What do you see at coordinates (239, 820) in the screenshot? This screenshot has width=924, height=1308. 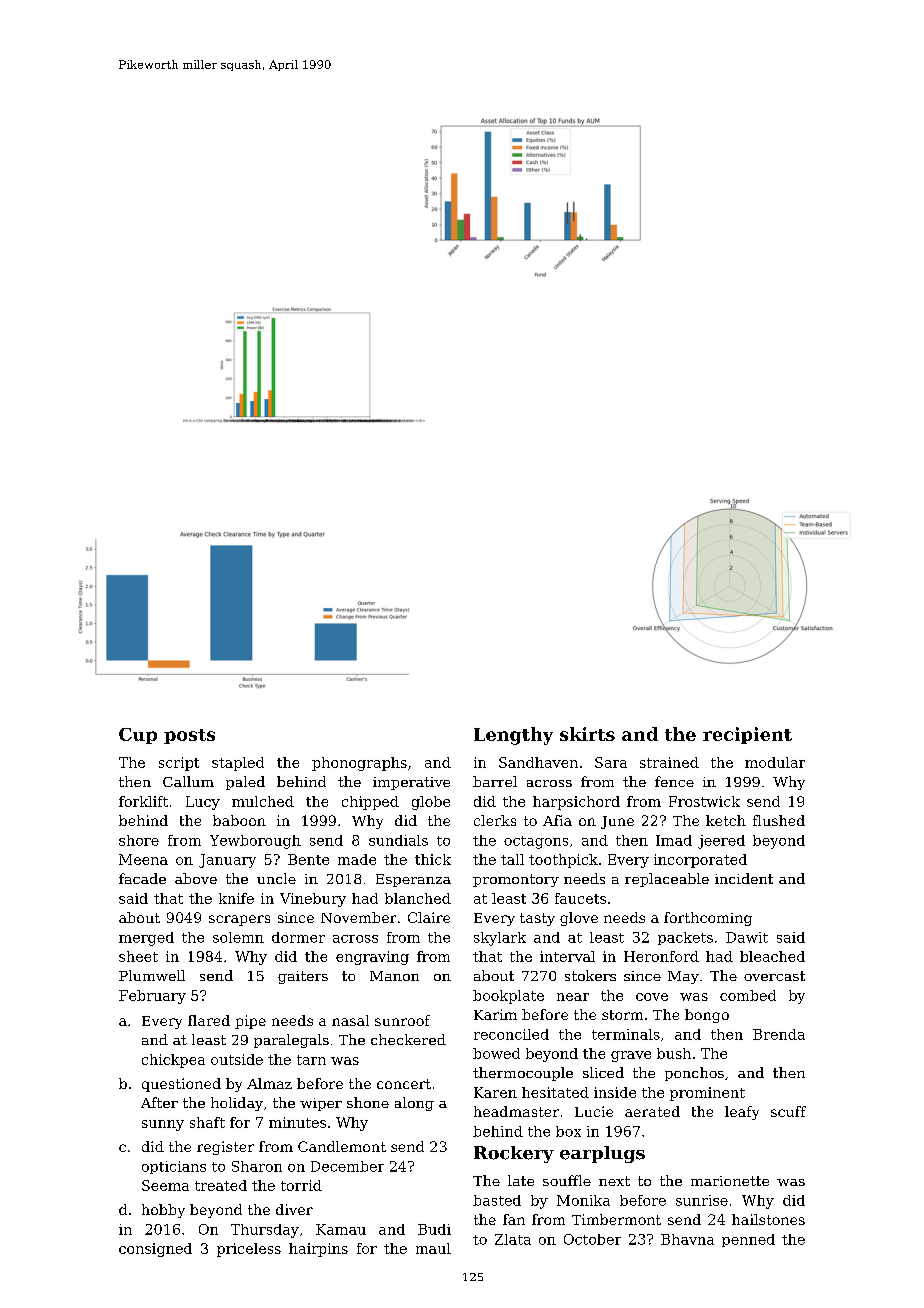 I see `baboon` at bounding box center [239, 820].
